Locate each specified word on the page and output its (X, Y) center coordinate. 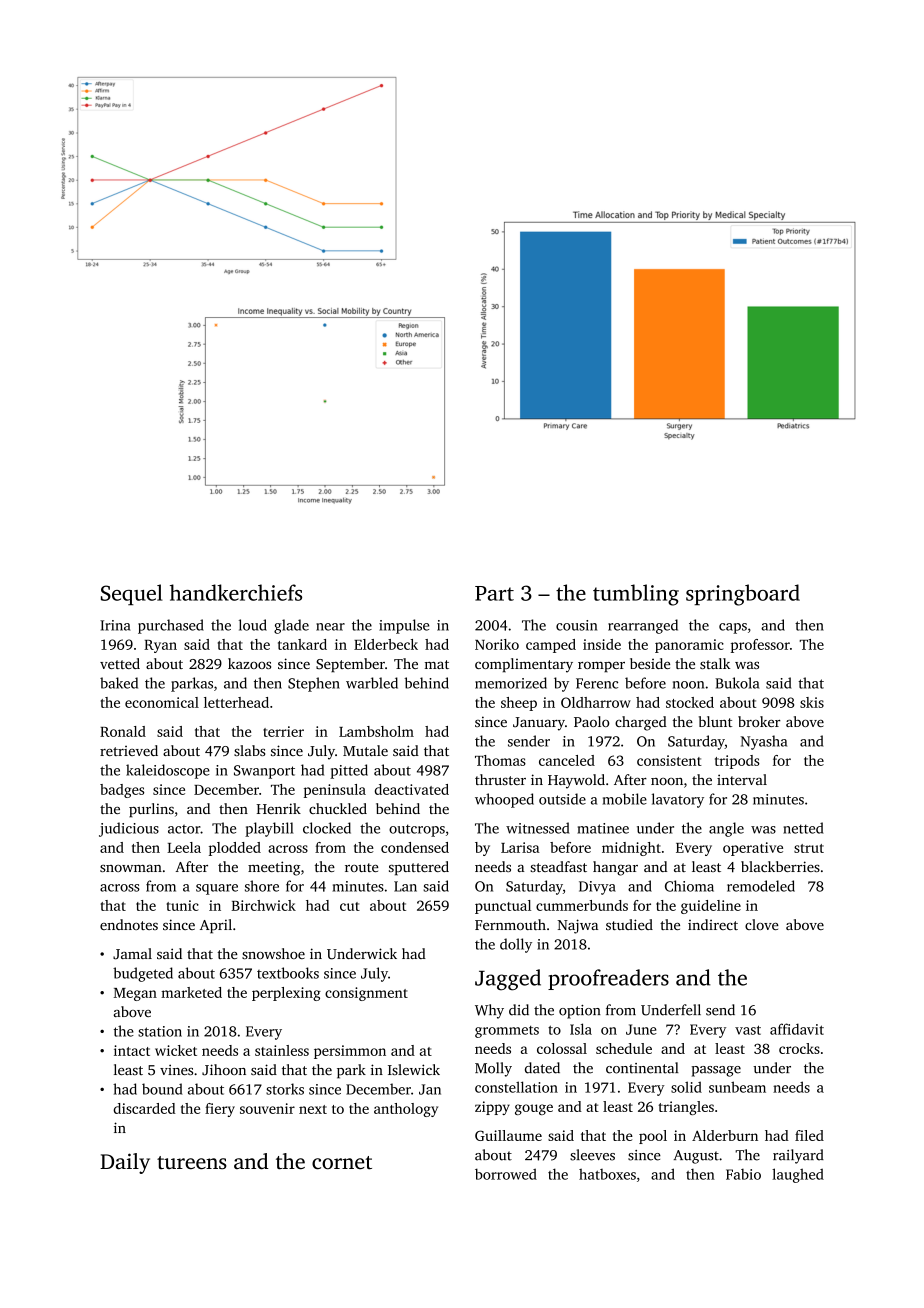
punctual (503, 907)
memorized (511, 683)
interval (742, 779)
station (160, 1031)
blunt (715, 721)
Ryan (160, 646)
